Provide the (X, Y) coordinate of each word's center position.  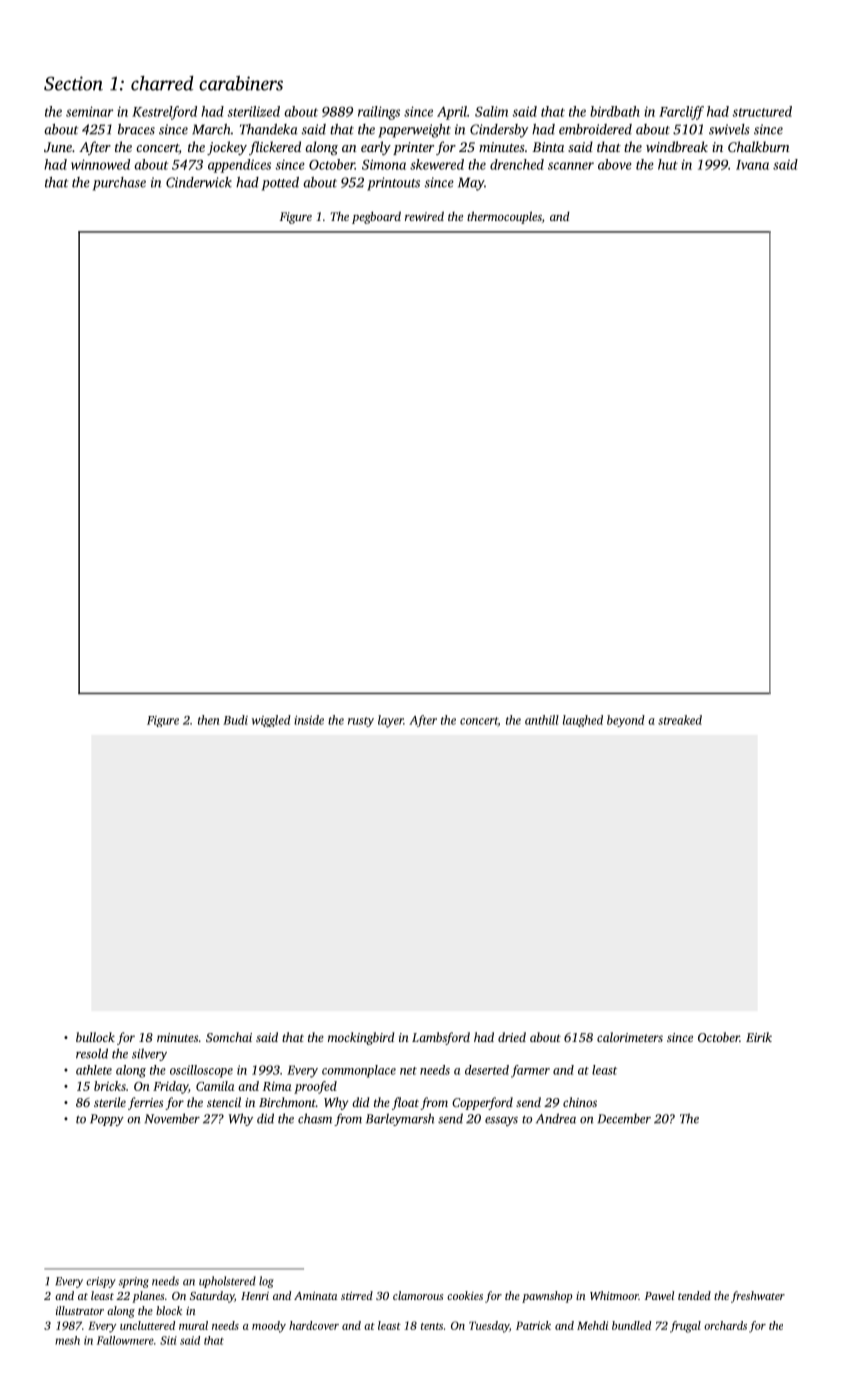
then (208, 720)
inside (309, 720)
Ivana (752, 165)
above (615, 164)
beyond (626, 721)
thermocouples (504, 217)
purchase (119, 184)
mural (193, 1325)
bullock (95, 1037)
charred (162, 83)
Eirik (759, 1037)
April (452, 113)
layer (391, 721)
